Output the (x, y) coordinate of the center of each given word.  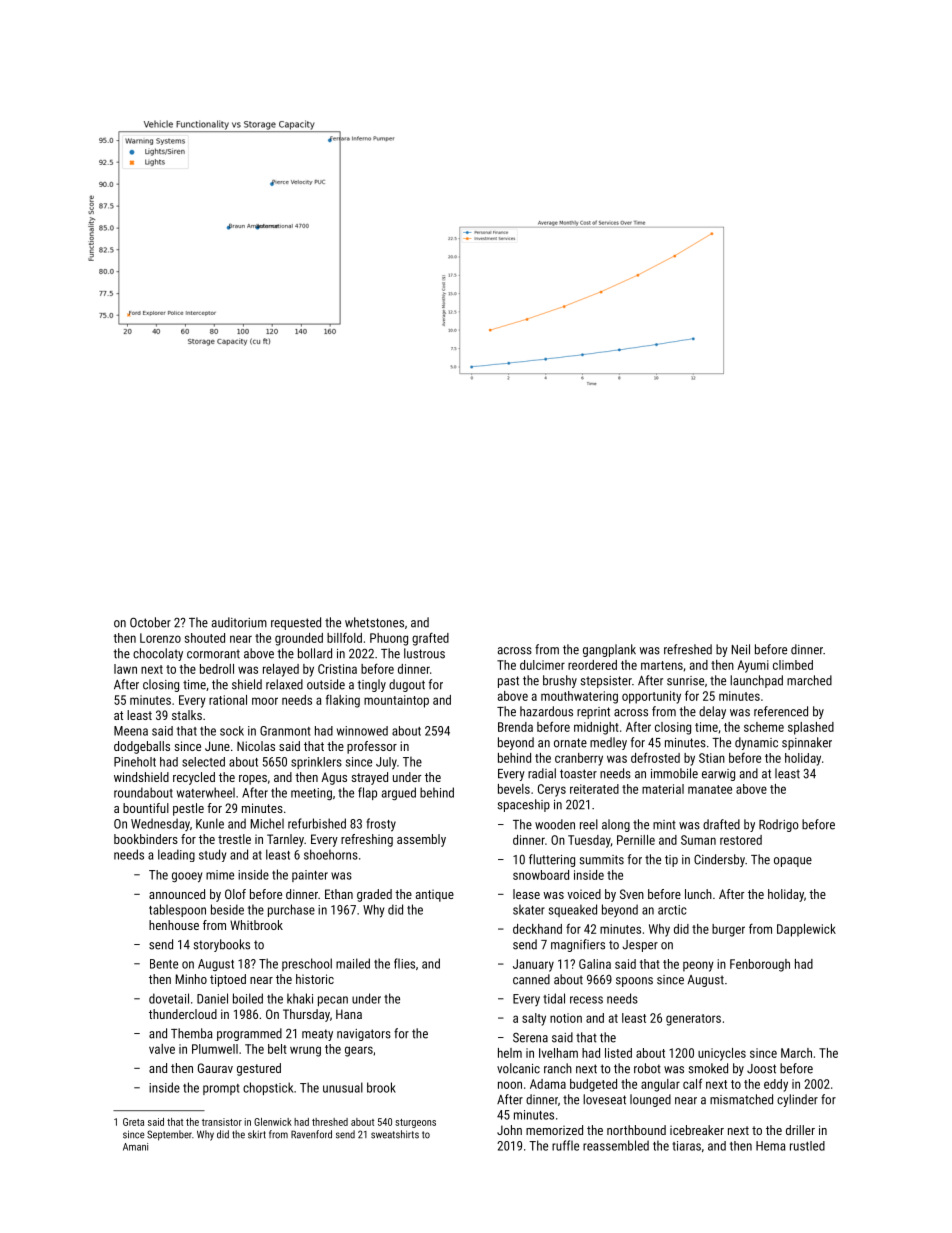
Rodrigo (779, 825)
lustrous (424, 653)
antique (435, 895)
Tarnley (285, 840)
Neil (741, 649)
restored (741, 840)
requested (296, 623)
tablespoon (177, 910)
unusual (343, 1087)
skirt (257, 1134)
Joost (761, 1069)
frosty (381, 825)
